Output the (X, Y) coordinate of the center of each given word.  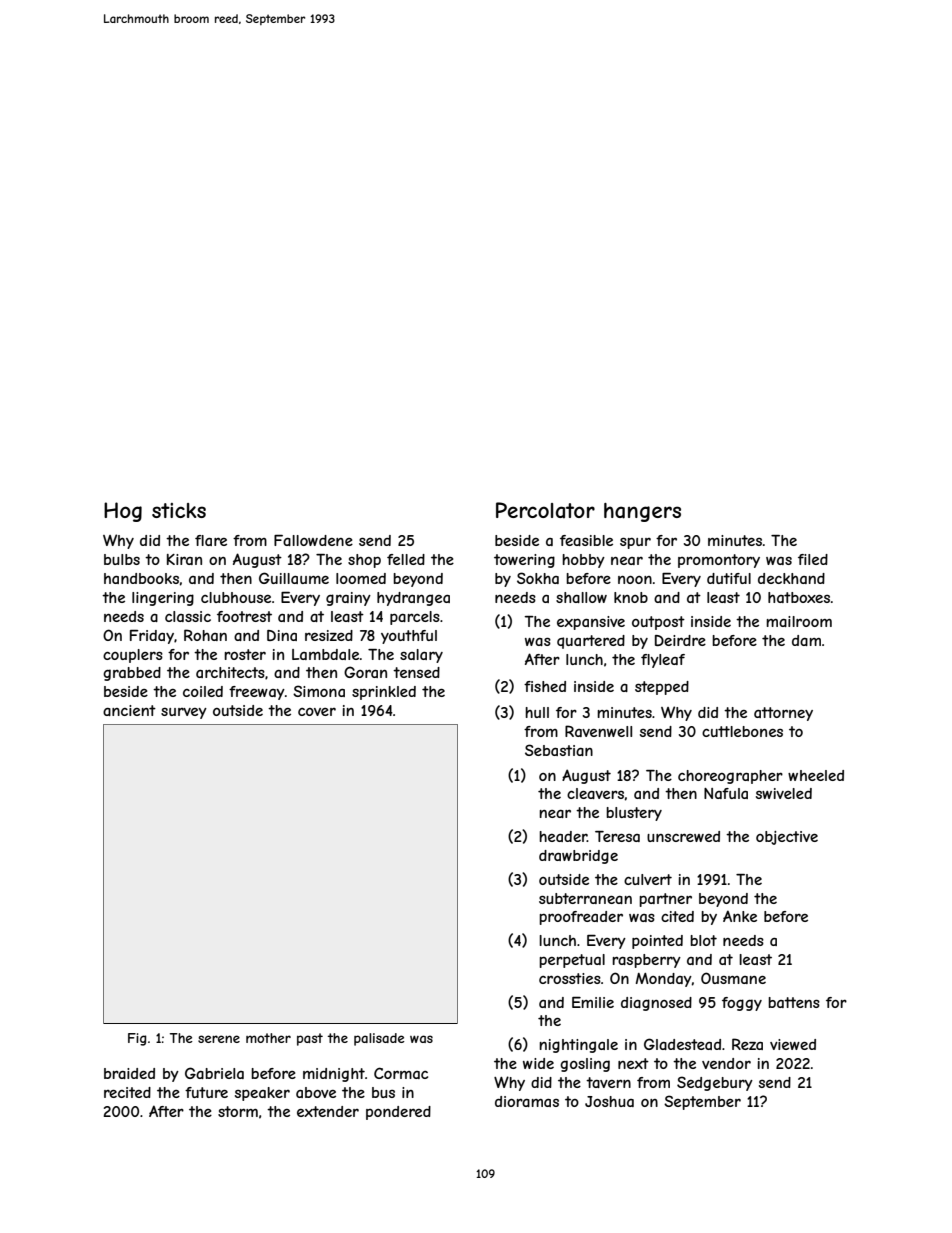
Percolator (545, 510)
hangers (642, 512)
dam (806, 640)
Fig (137, 1039)
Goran (365, 672)
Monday (664, 980)
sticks (179, 510)
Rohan (205, 635)
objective (787, 838)
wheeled (816, 775)
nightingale (578, 1046)
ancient (129, 710)
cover (317, 712)
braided (129, 1073)
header (563, 836)
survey (184, 713)
